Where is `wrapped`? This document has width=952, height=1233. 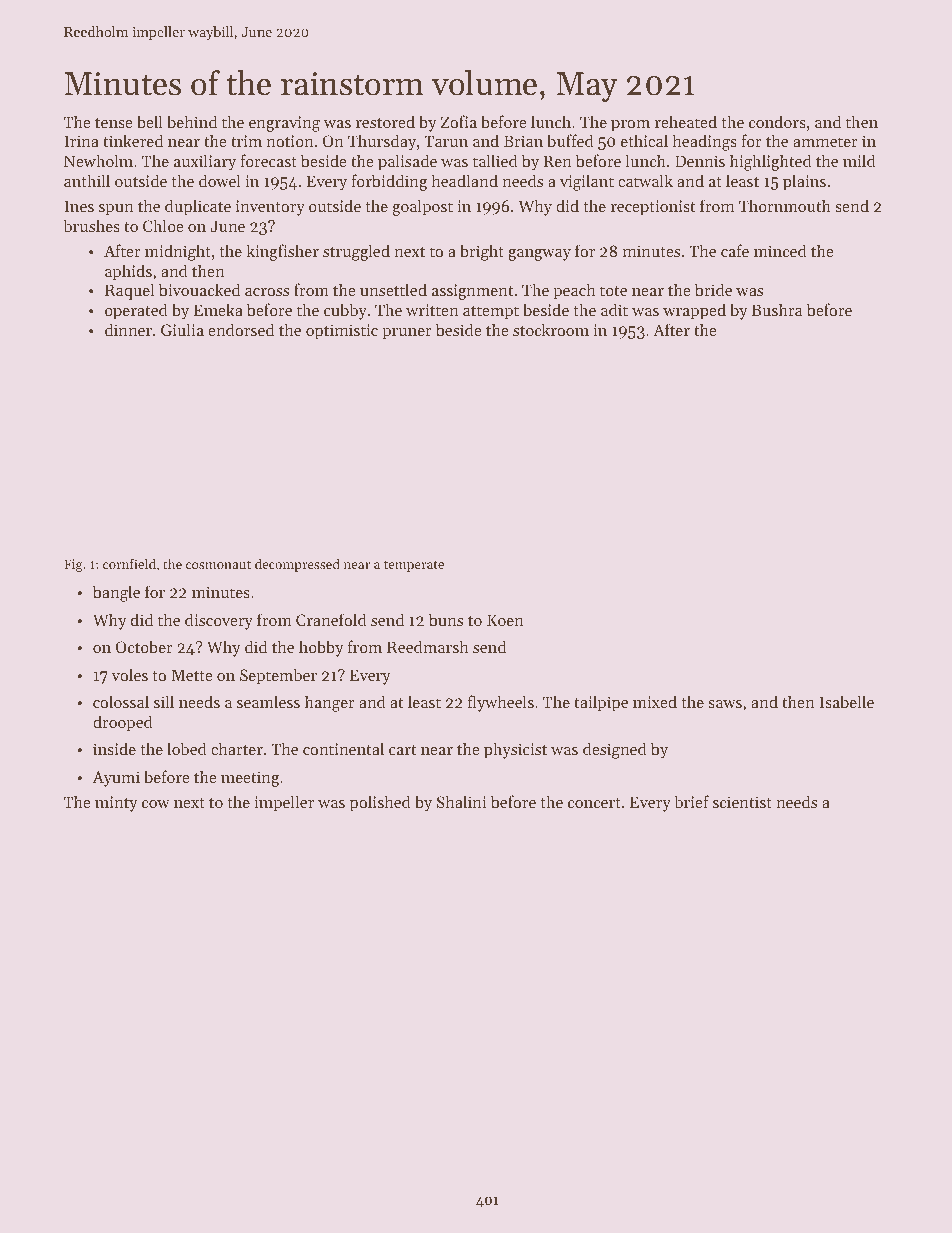 wrapped is located at coordinates (694, 311).
